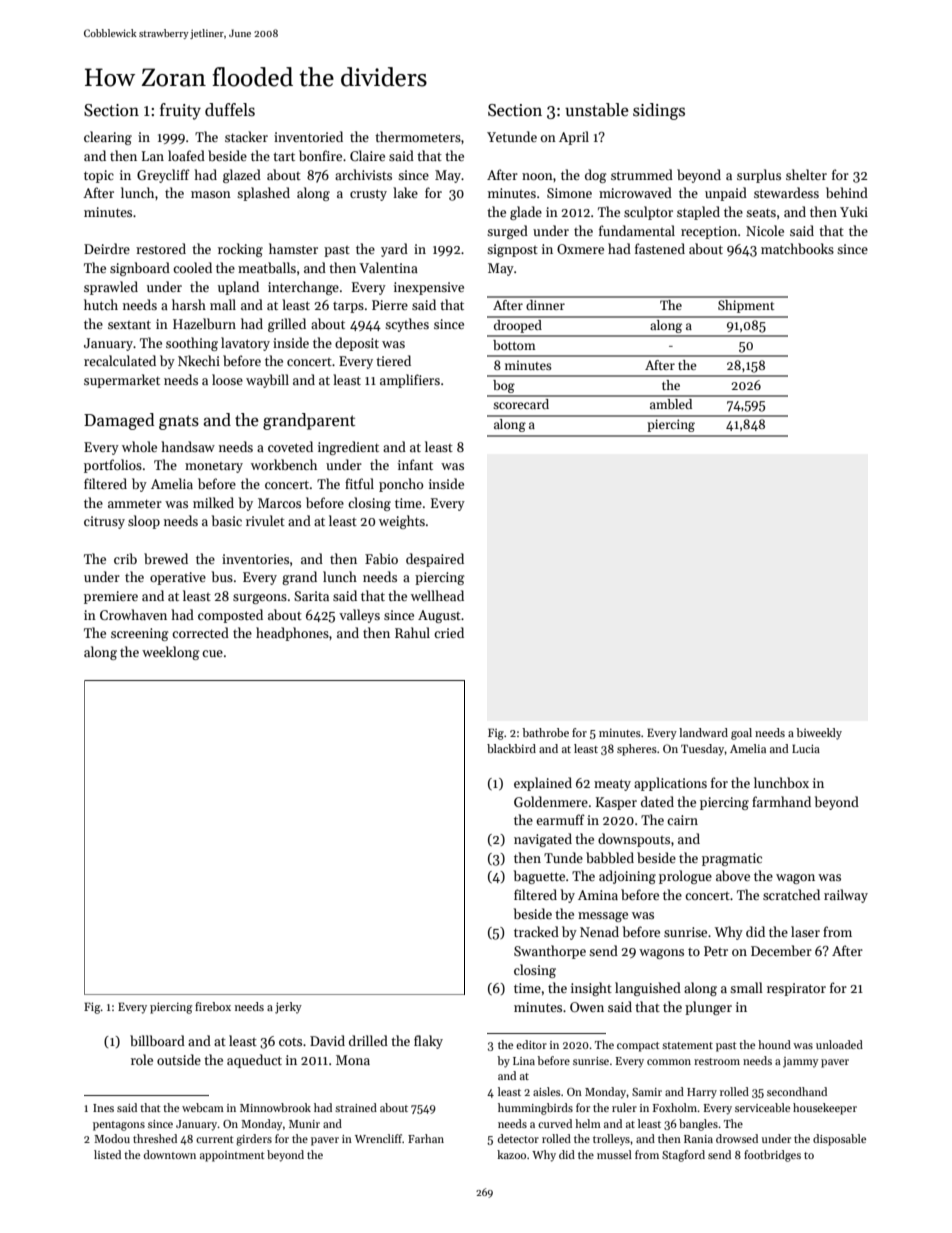 The image size is (952, 1233). Describe the element at coordinates (741, 734) in the page. I see `goal` at that location.
